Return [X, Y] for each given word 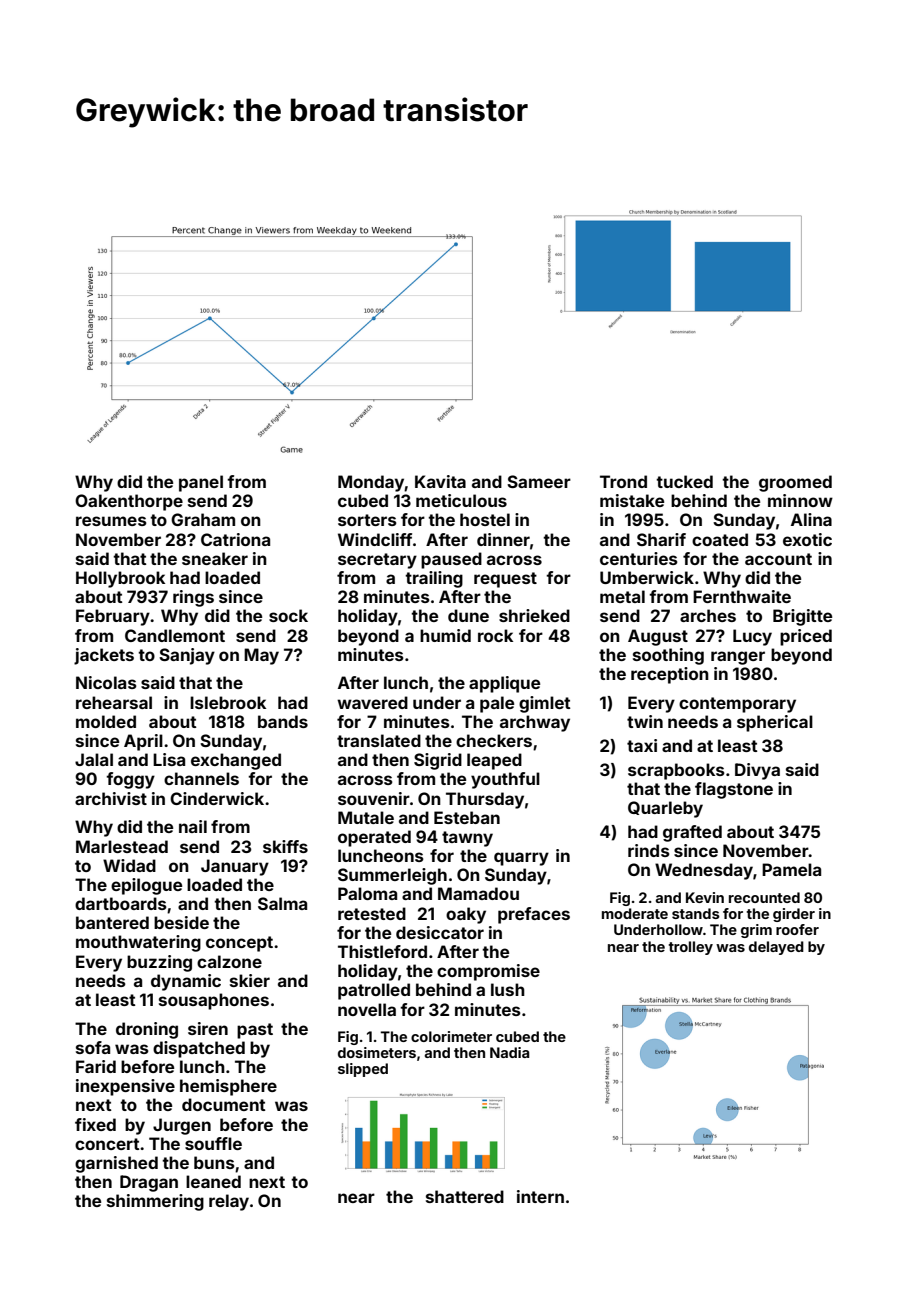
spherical [775, 723]
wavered [372, 702]
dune [468, 615]
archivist [111, 798]
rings [193, 598]
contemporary [737, 705]
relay [229, 1202]
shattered [465, 1196]
